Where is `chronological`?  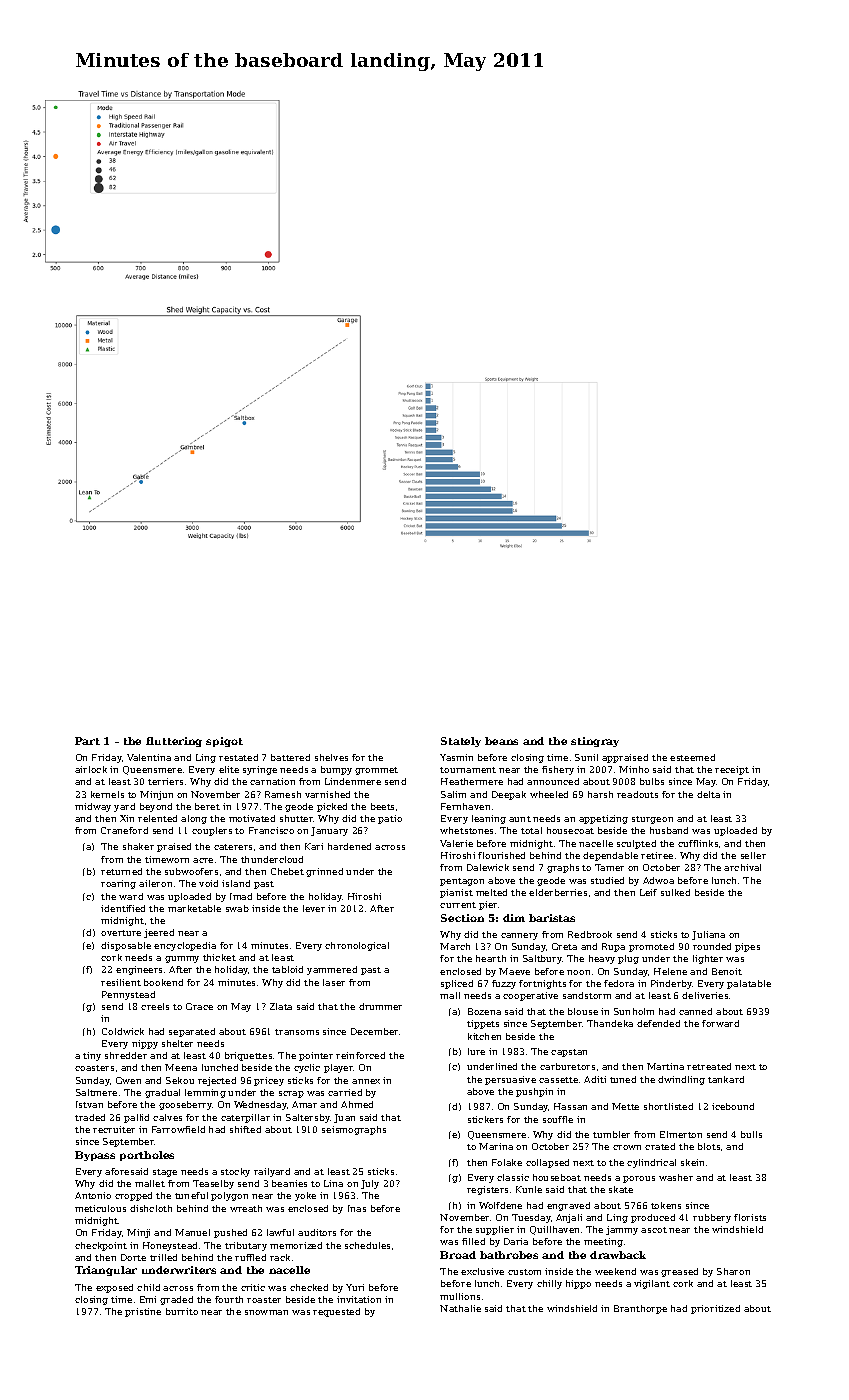 chronological is located at coordinates (357, 946).
